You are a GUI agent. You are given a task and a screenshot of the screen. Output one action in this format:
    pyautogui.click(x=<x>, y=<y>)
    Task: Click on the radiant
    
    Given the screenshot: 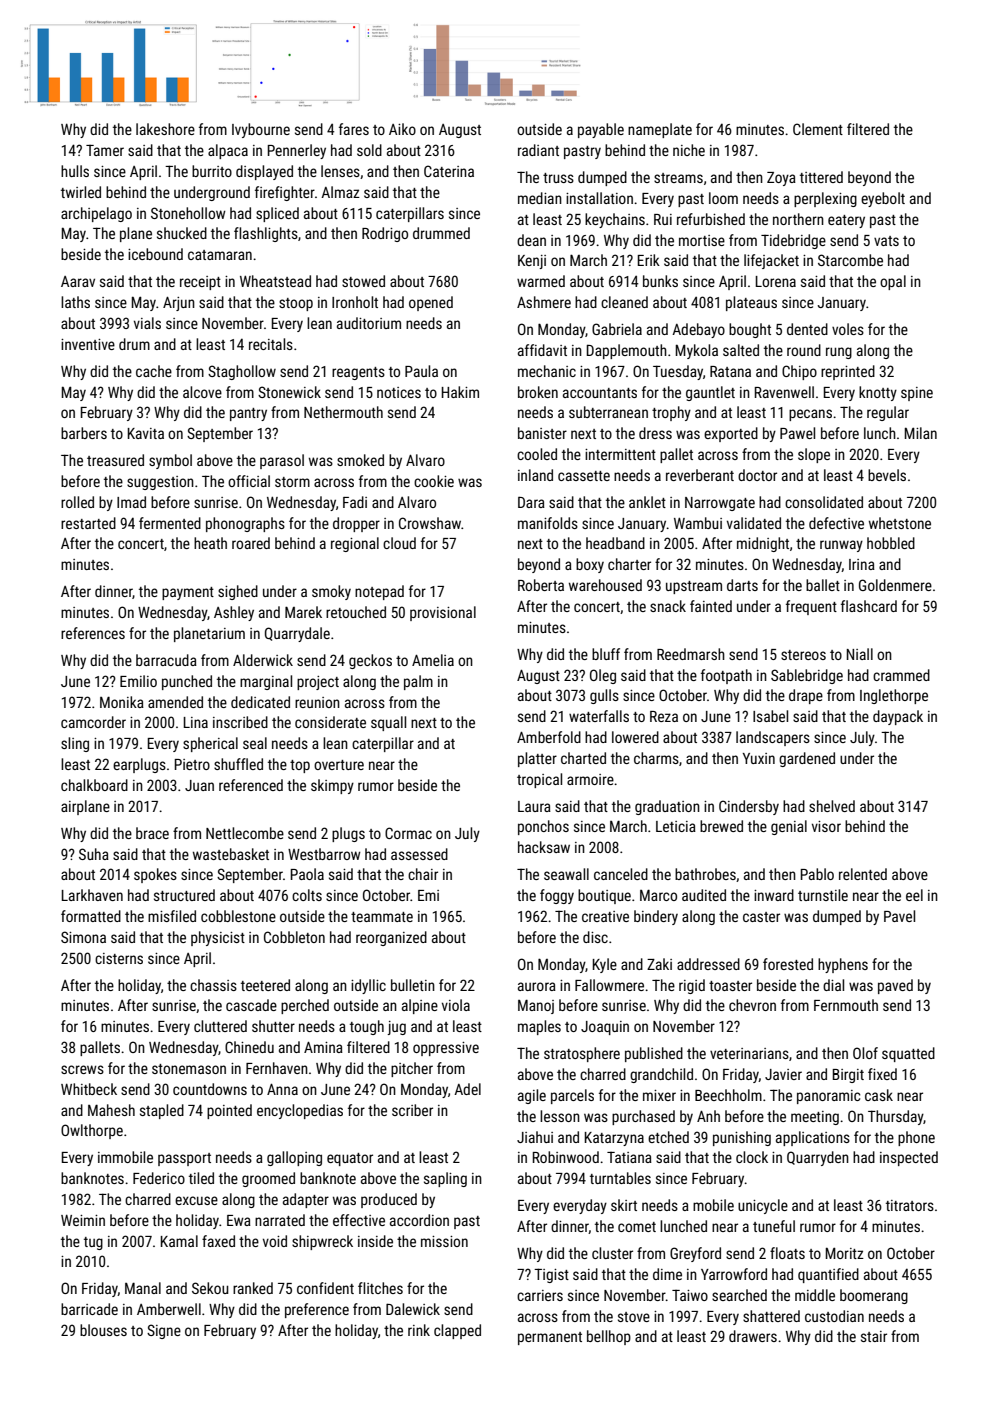 What is the action you would take?
    pyautogui.click(x=538, y=150)
